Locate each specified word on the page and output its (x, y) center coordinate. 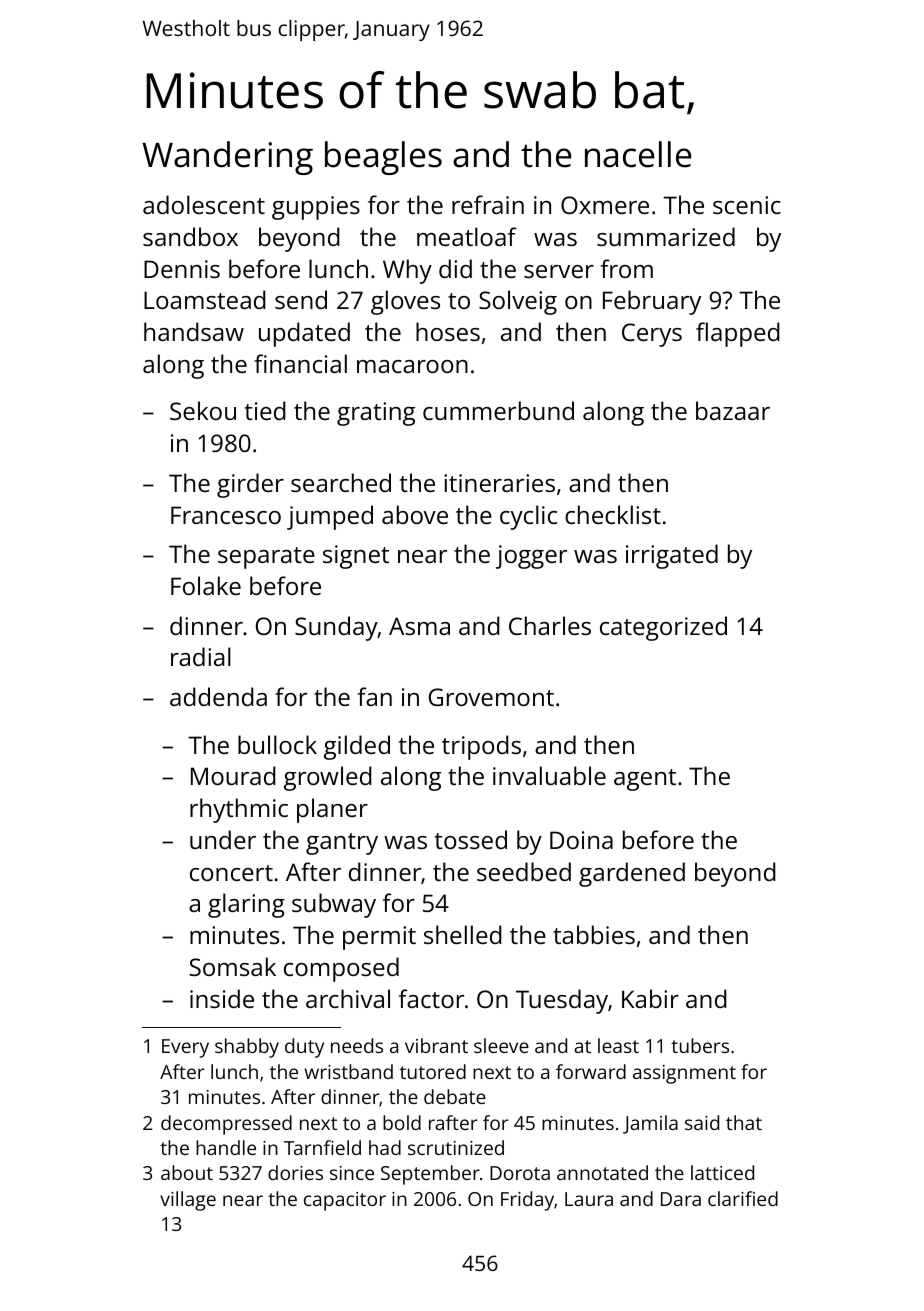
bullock (277, 744)
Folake (206, 585)
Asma (419, 626)
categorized (663, 628)
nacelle (638, 154)
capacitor (345, 1201)
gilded (357, 747)
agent (645, 780)
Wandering (227, 158)
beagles (383, 158)
